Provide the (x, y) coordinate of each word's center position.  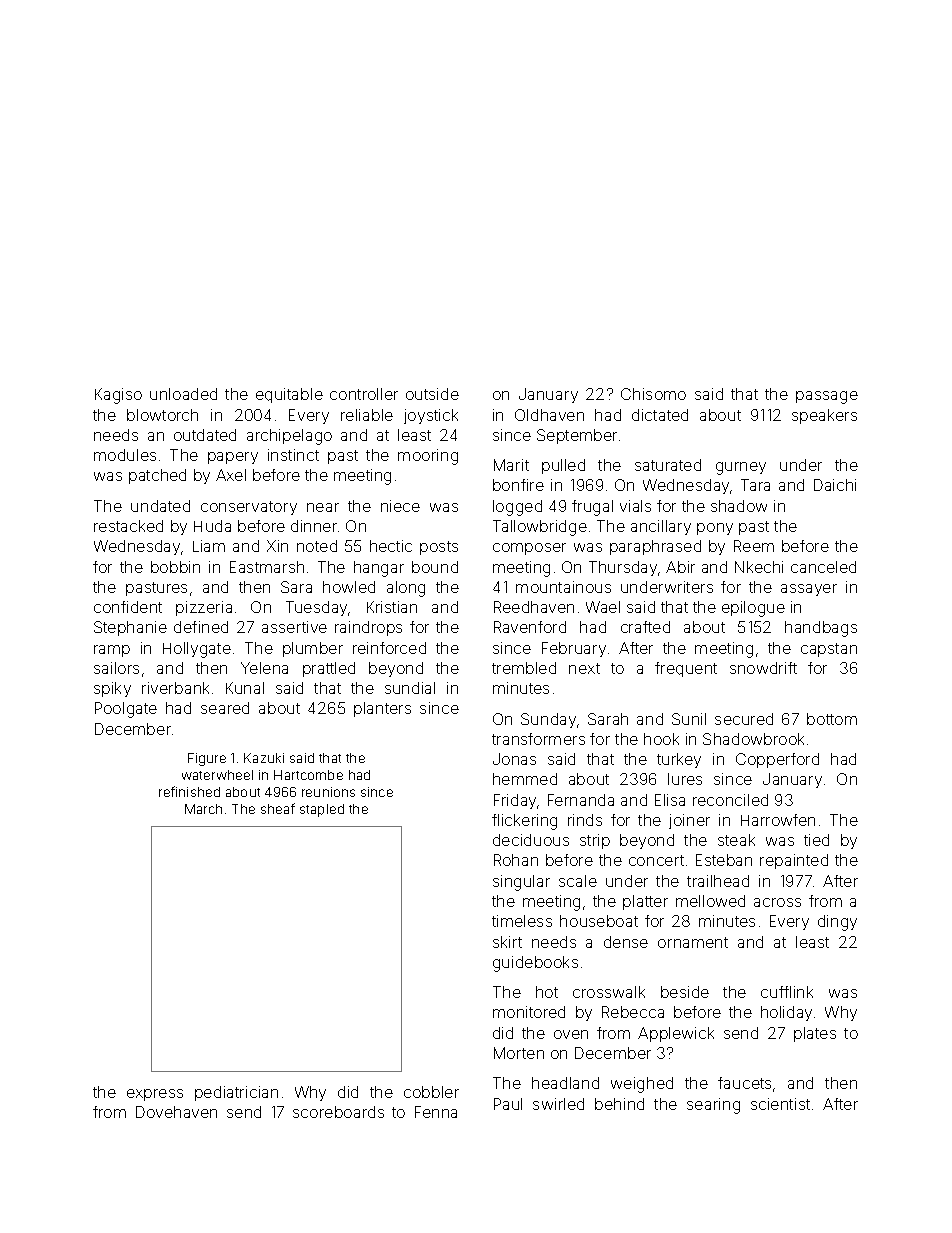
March (203, 809)
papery (233, 458)
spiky (112, 689)
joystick (431, 416)
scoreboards (338, 1112)
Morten (519, 1053)
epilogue (753, 609)
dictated (660, 415)
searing (713, 1106)
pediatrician (236, 1093)
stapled (322, 810)
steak (736, 840)
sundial (410, 688)
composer (529, 549)
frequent (686, 669)
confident (128, 607)
